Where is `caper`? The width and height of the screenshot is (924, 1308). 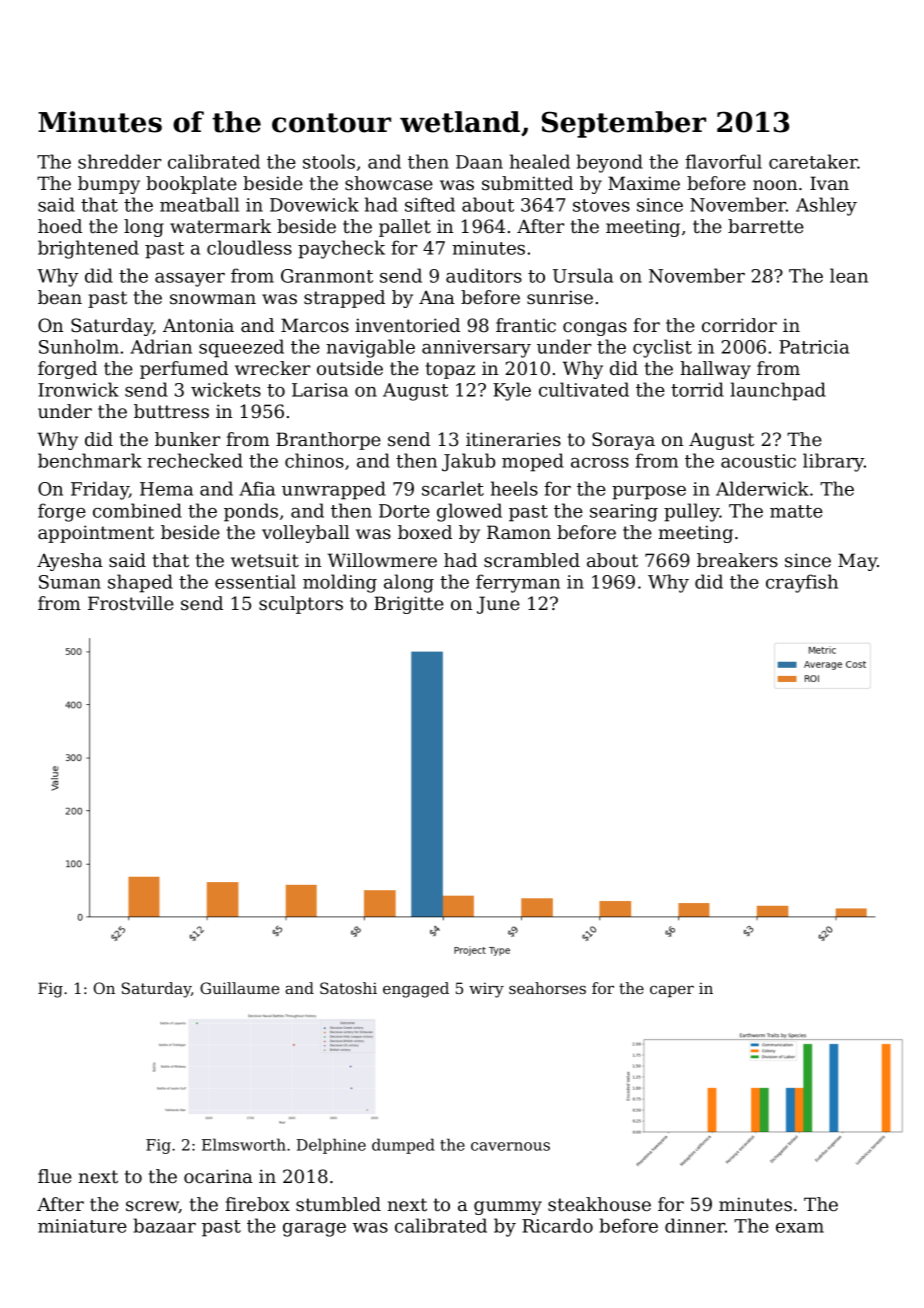 caper is located at coordinates (672, 991).
